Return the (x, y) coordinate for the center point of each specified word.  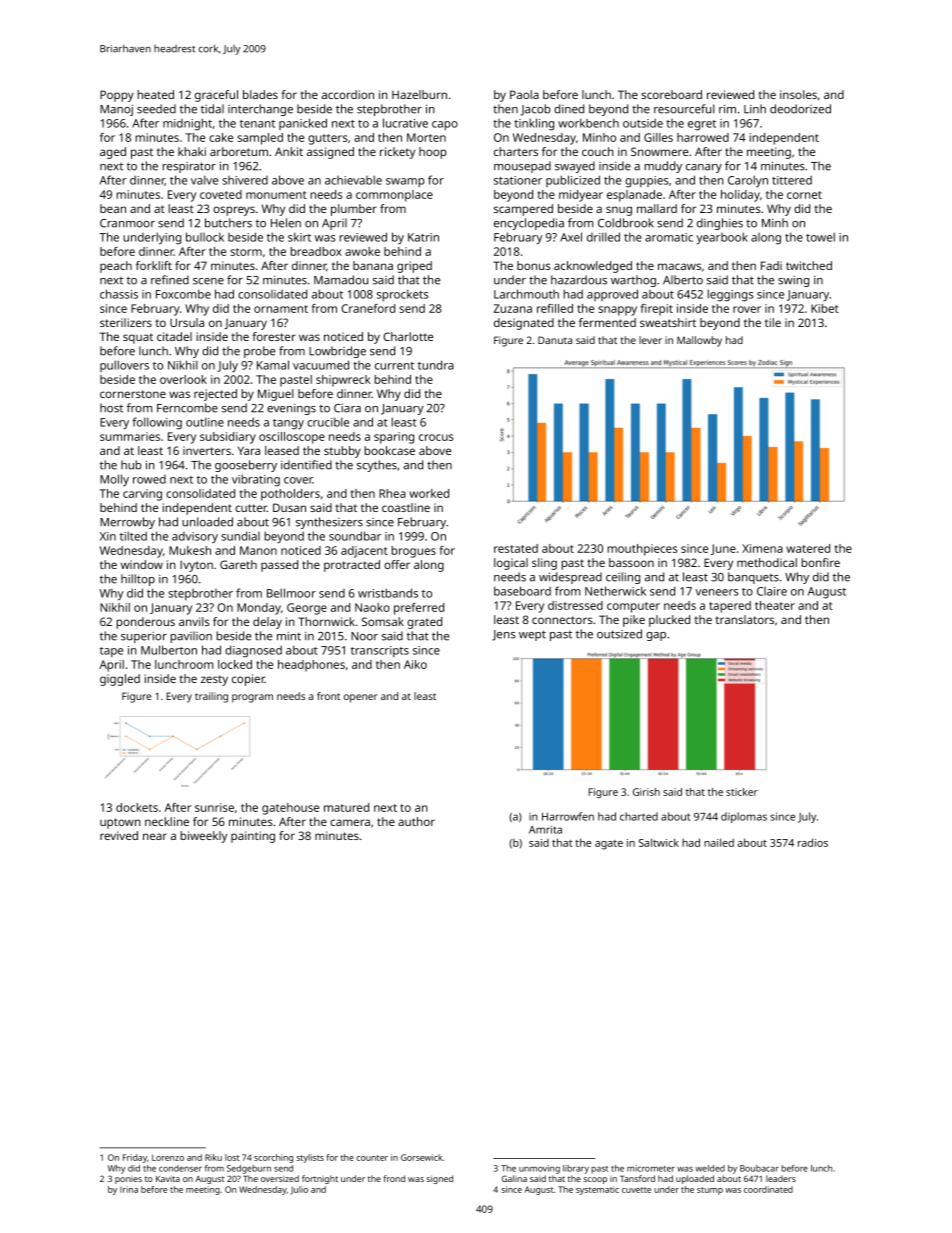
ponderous (145, 623)
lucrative (405, 123)
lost (232, 1157)
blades (260, 94)
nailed (719, 842)
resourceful (684, 109)
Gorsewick (421, 1157)
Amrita (545, 829)
